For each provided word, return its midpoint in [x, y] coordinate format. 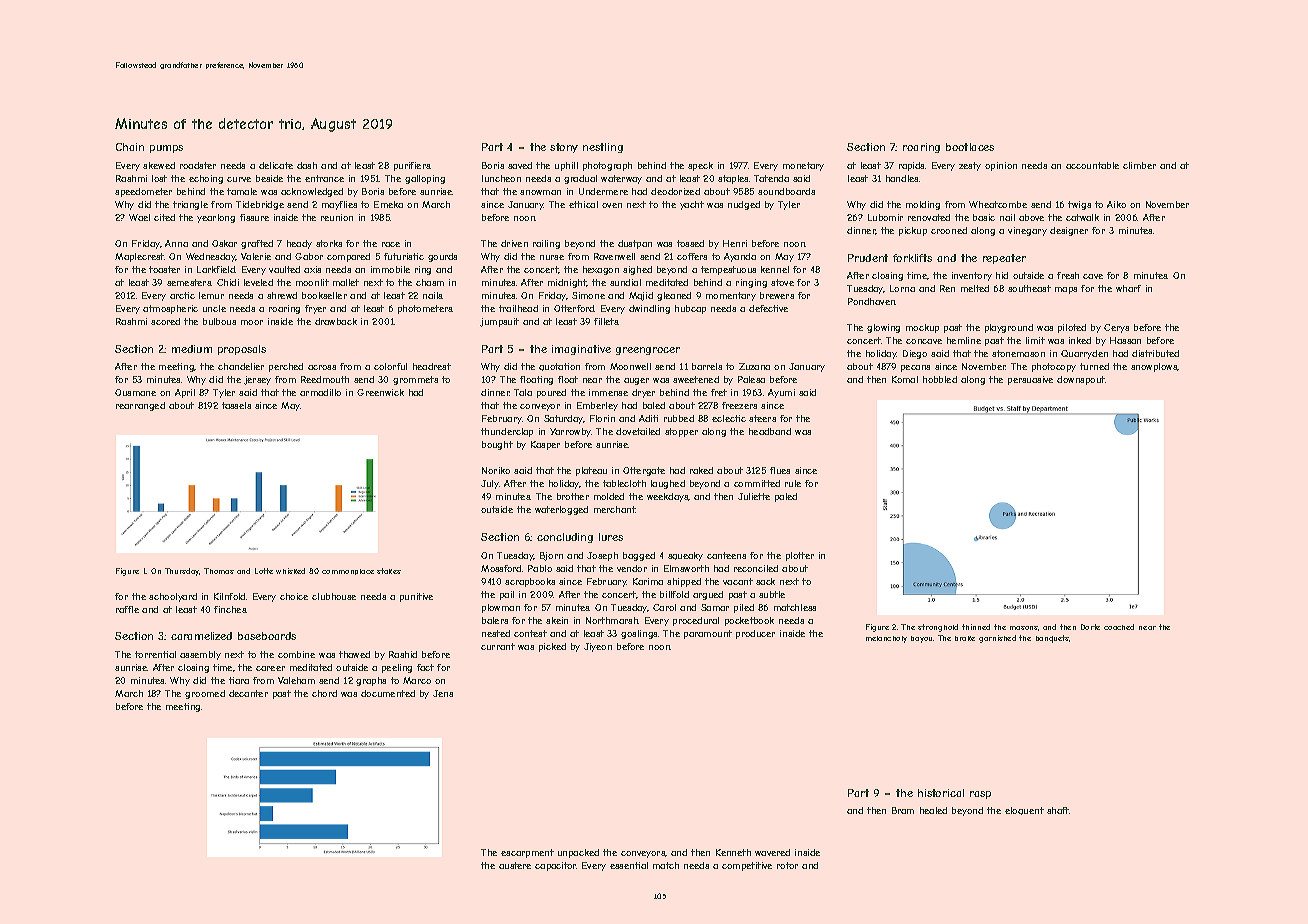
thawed [354, 654]
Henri [735, 243]
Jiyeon [598, 647]
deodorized [675, 191]
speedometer [143, 192]
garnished [997, 639]
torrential [155, 654]
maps [1066, 290]
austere [515, 865]
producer [755, 634]
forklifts [912, 258]
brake [965, 638]
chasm [430, 282]
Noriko [496, 470]
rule [793, 483]
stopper [681, 432]
